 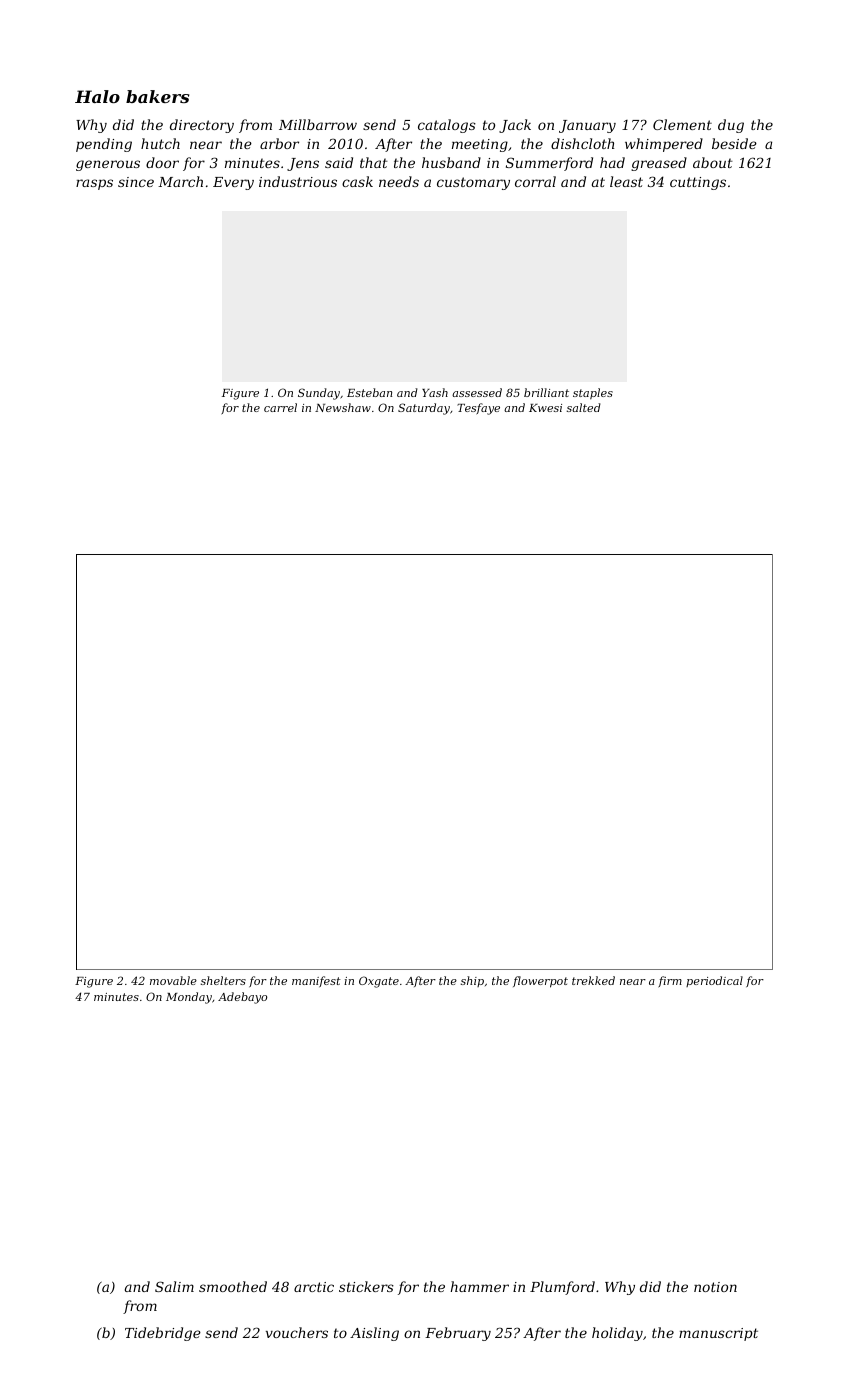 I want to click on Millbarrow, so click(x=318, y=124).
